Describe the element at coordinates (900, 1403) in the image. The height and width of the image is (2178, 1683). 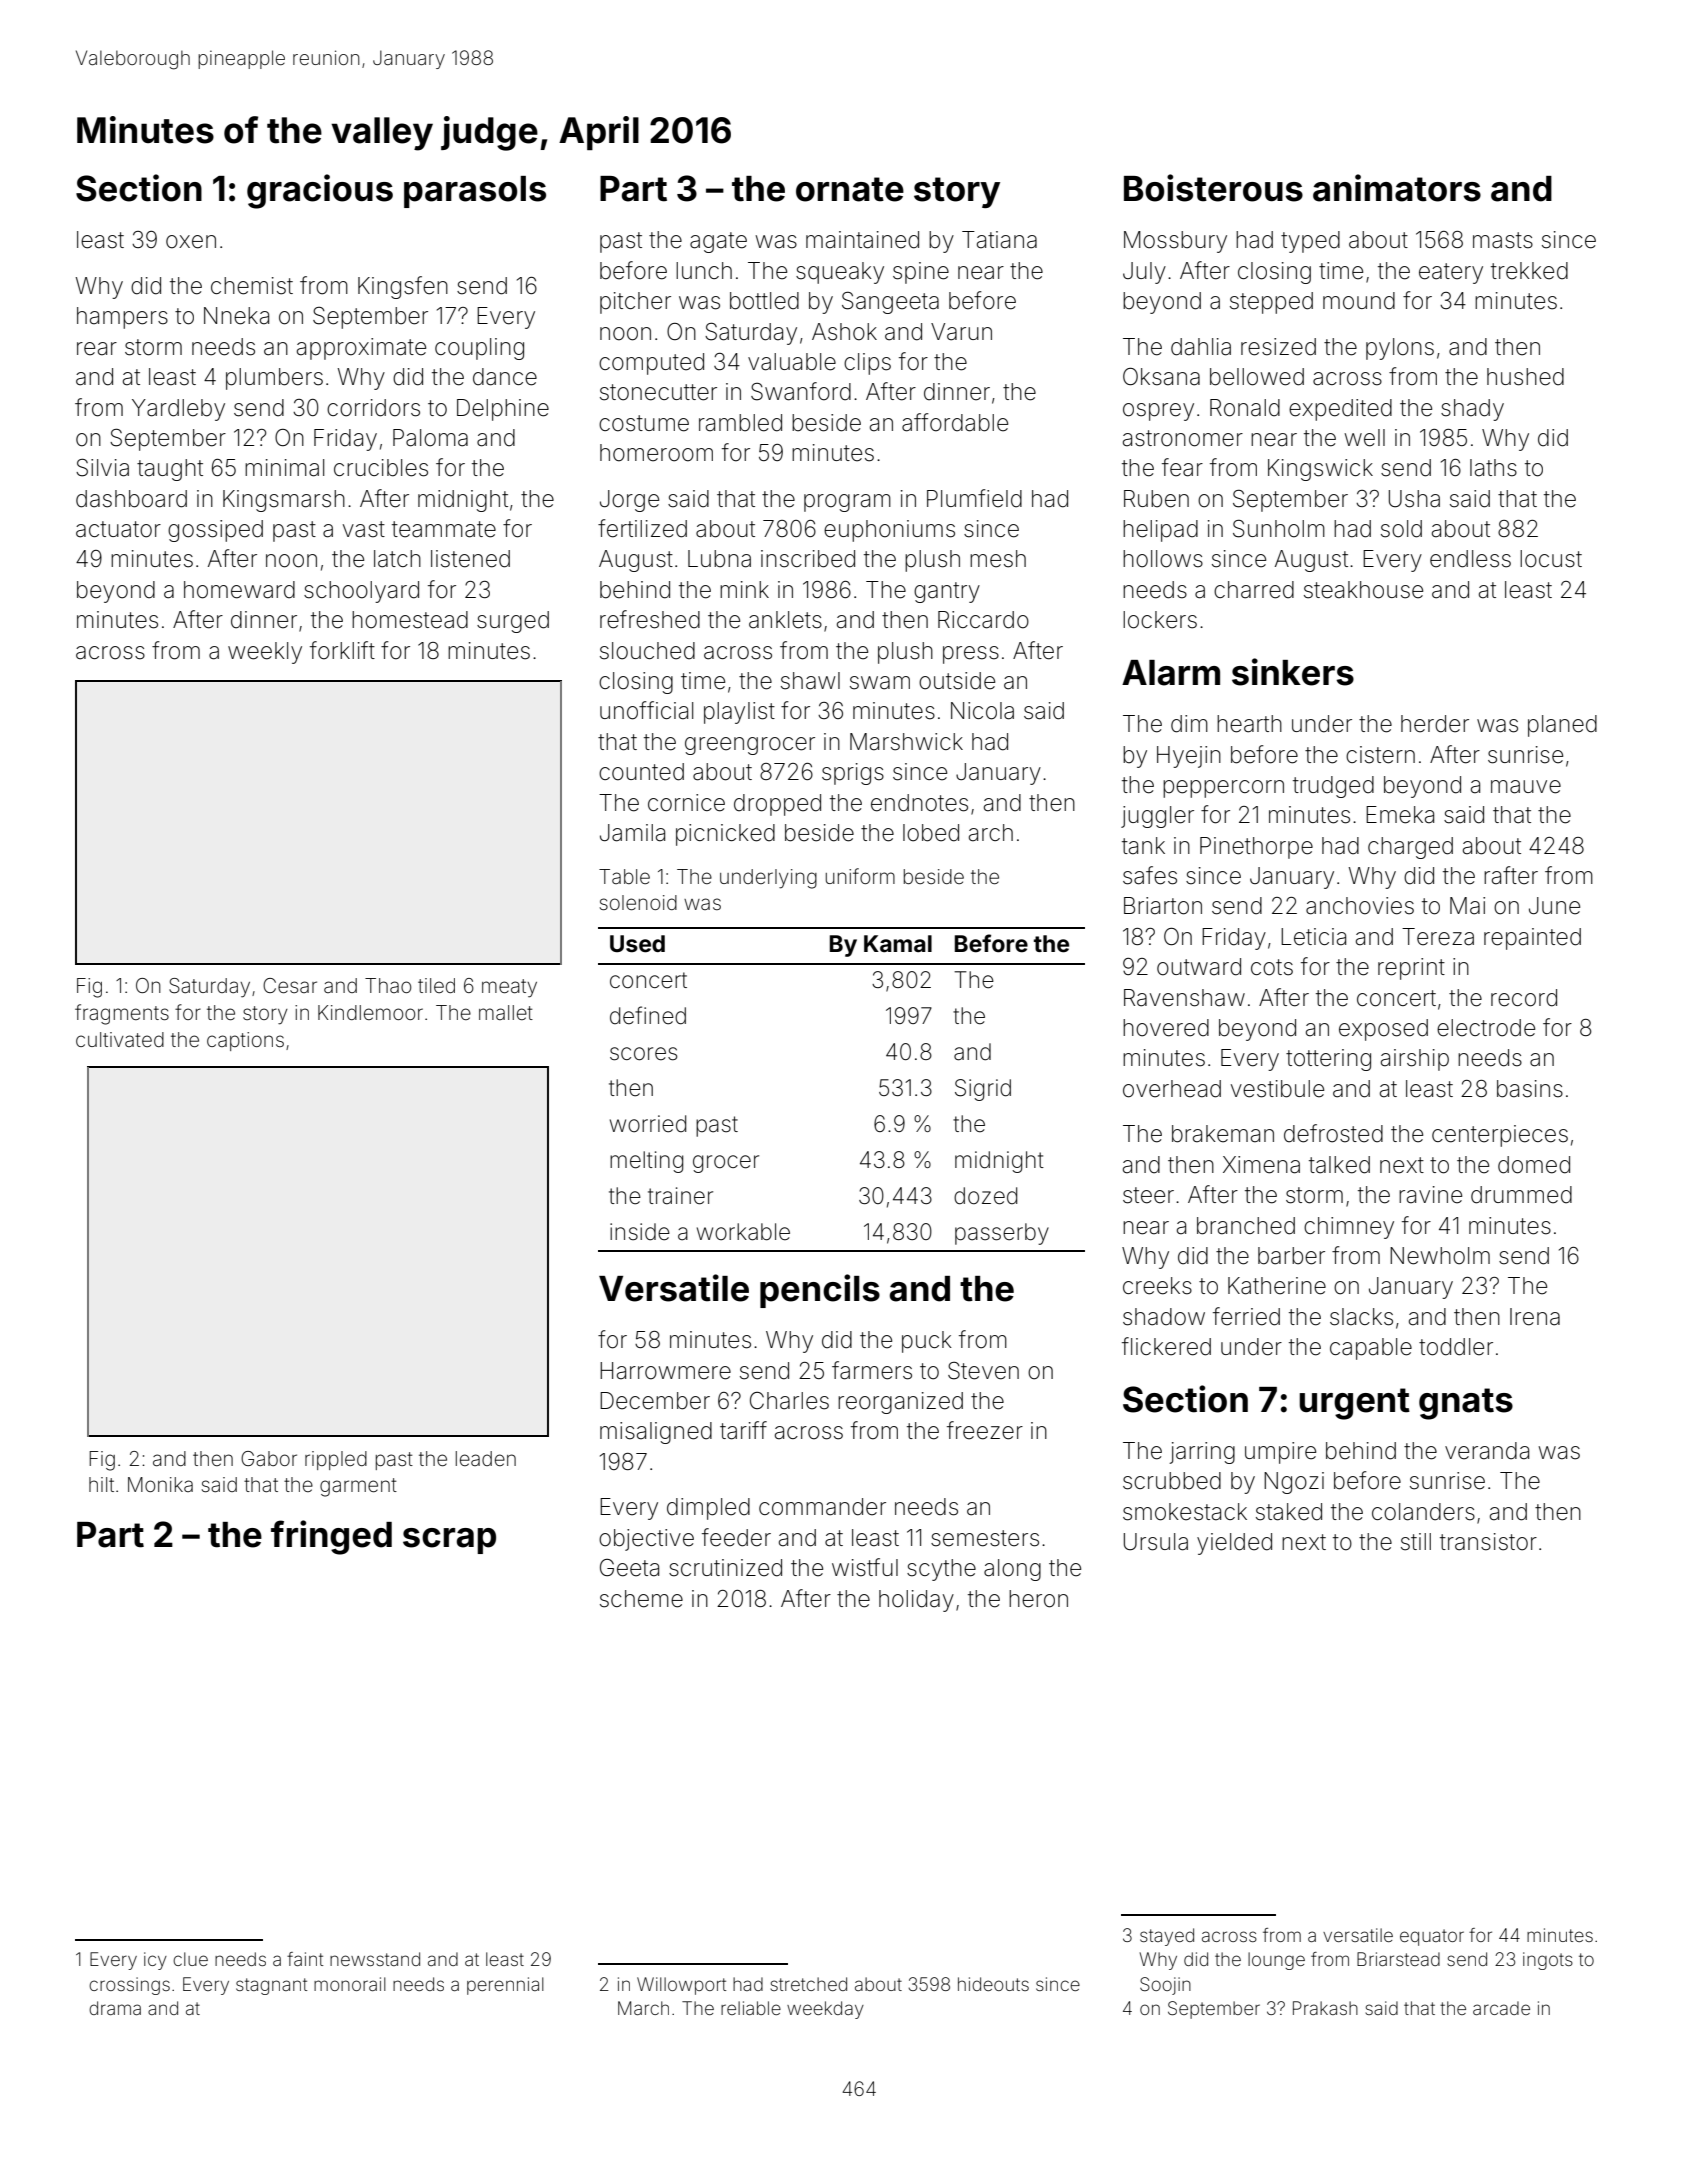
I see `reorganized` at that location.
